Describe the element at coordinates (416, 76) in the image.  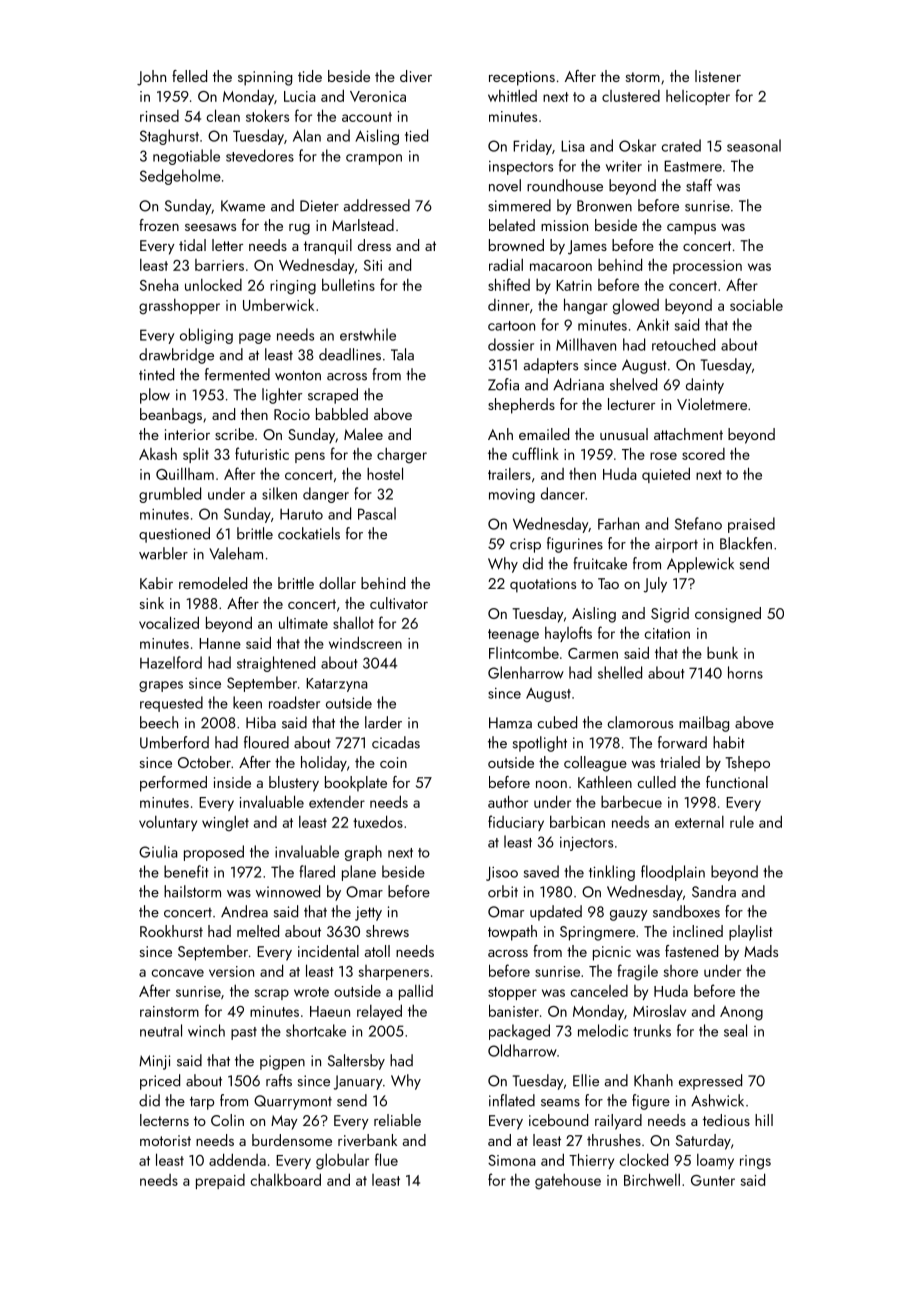
I see `diver` at that location.
